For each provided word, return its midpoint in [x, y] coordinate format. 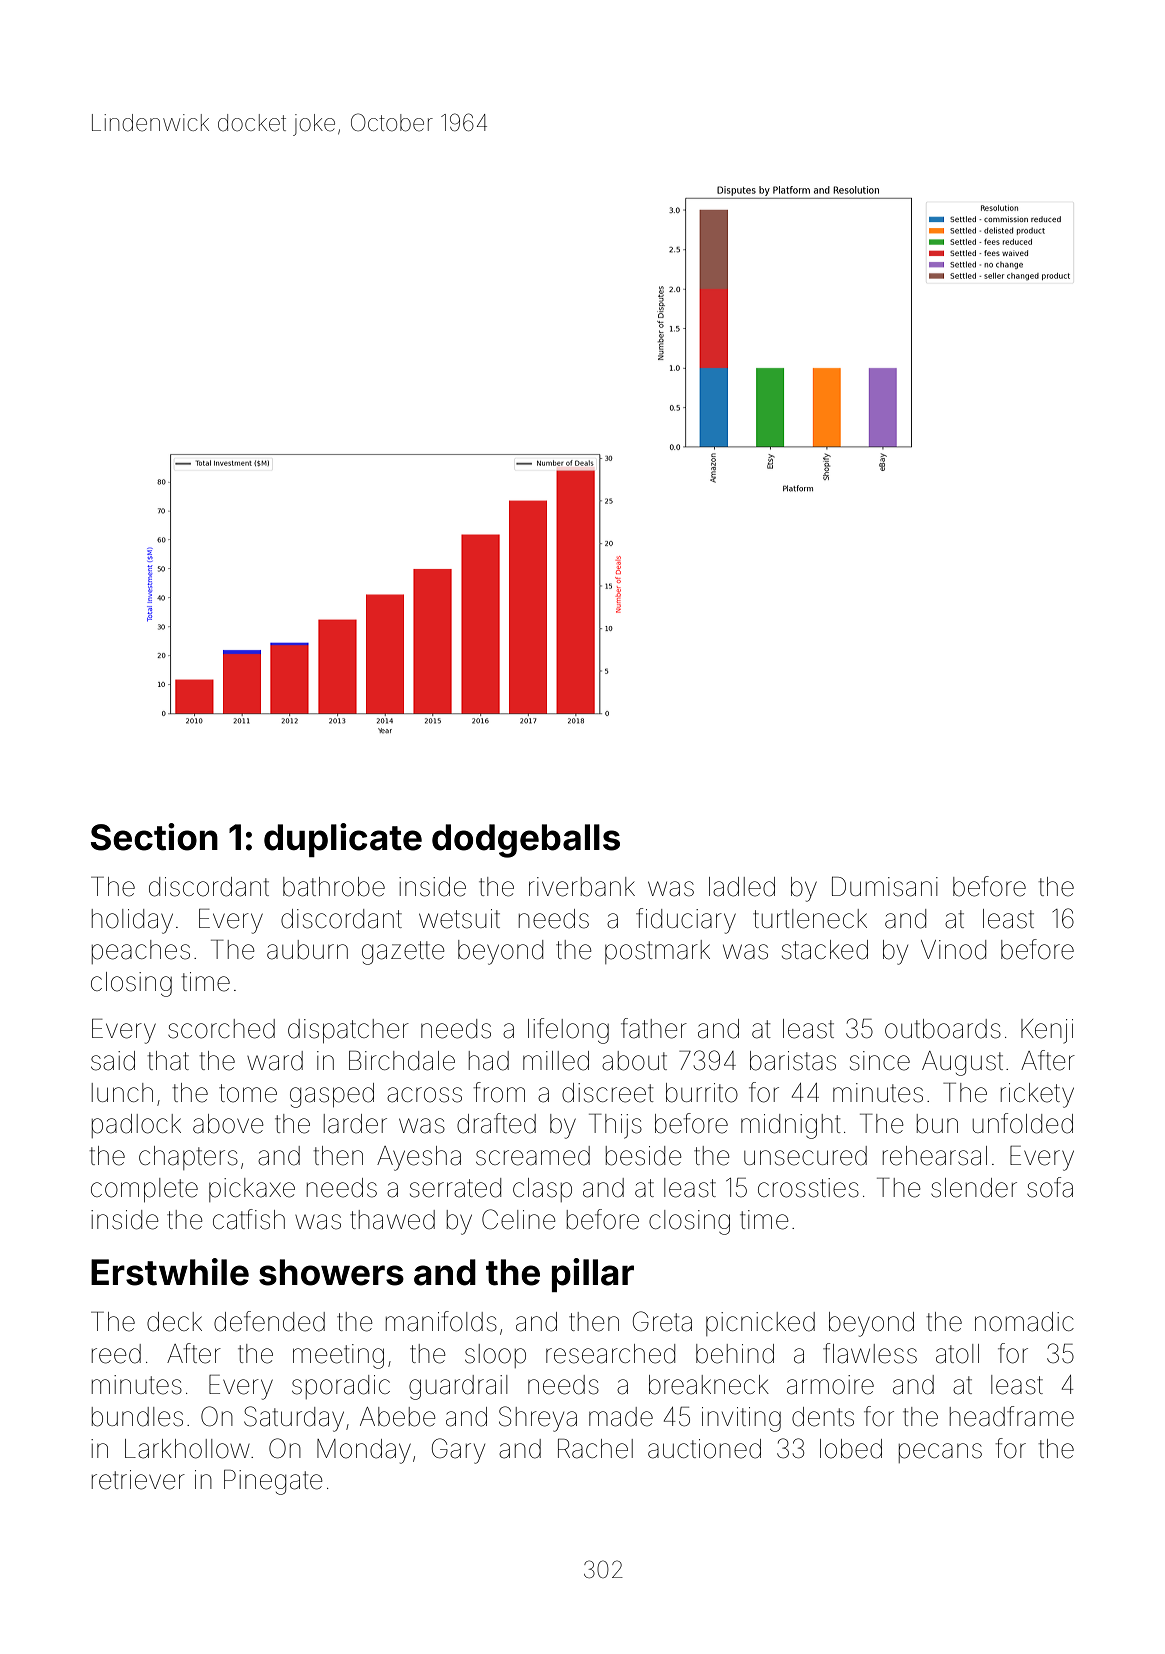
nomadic [1024, 1322]
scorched [221, 1029]
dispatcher [348, 1031]
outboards [943, 1029]
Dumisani [885, 886]
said [113, 1061]
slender [974, 1188]
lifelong [568, 1031]
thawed [392, 1220]
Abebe [397, 1417]
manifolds [441, 1321]
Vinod [953, 950]
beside [643, 1156]
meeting [338, 1356]
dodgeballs [526, 841]
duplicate [343, 840]
